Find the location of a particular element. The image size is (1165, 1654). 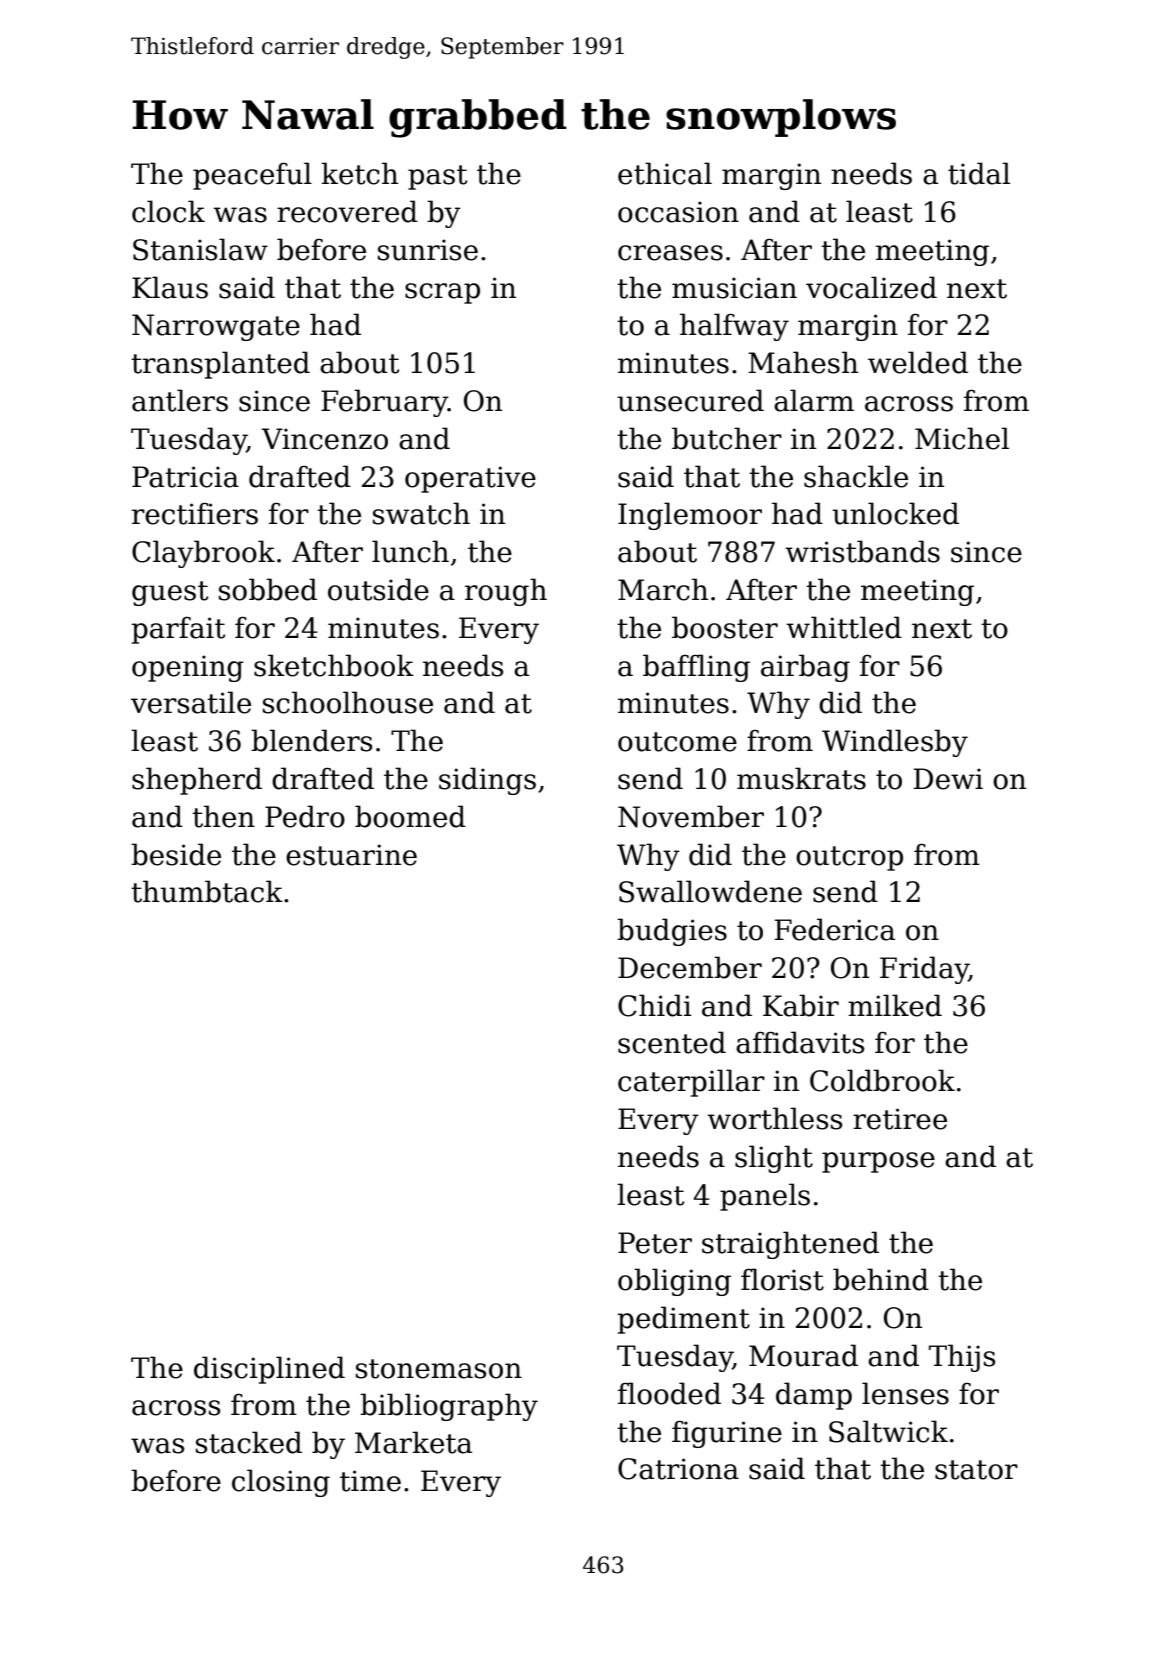

outcome is located at coordinates (677, 742).
